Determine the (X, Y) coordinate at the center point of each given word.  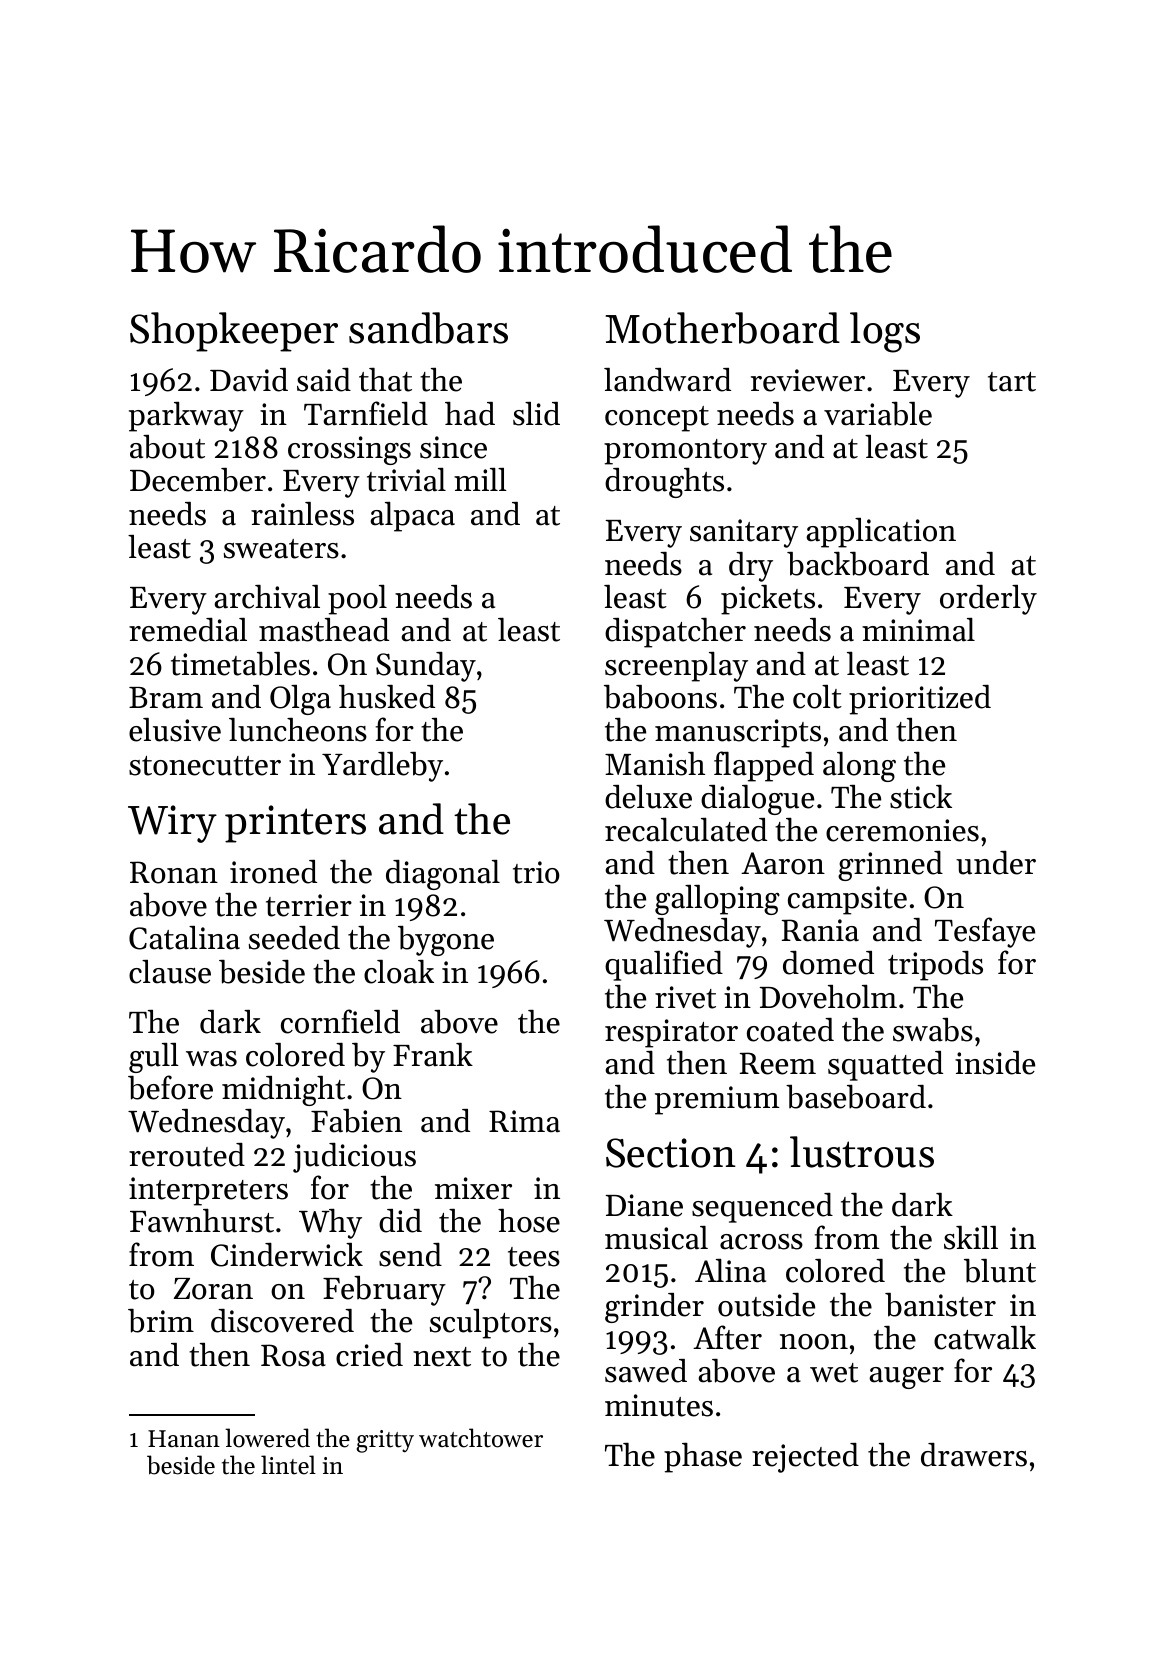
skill (971, 1238)
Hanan (184, 1438)
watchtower (481, 1438)
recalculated (686, 830)
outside (766, 1305)
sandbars (428, 328)
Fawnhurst (202, 1221)
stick (921, 797)
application (881, 533)
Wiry (172, 824)
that (385, 380)
